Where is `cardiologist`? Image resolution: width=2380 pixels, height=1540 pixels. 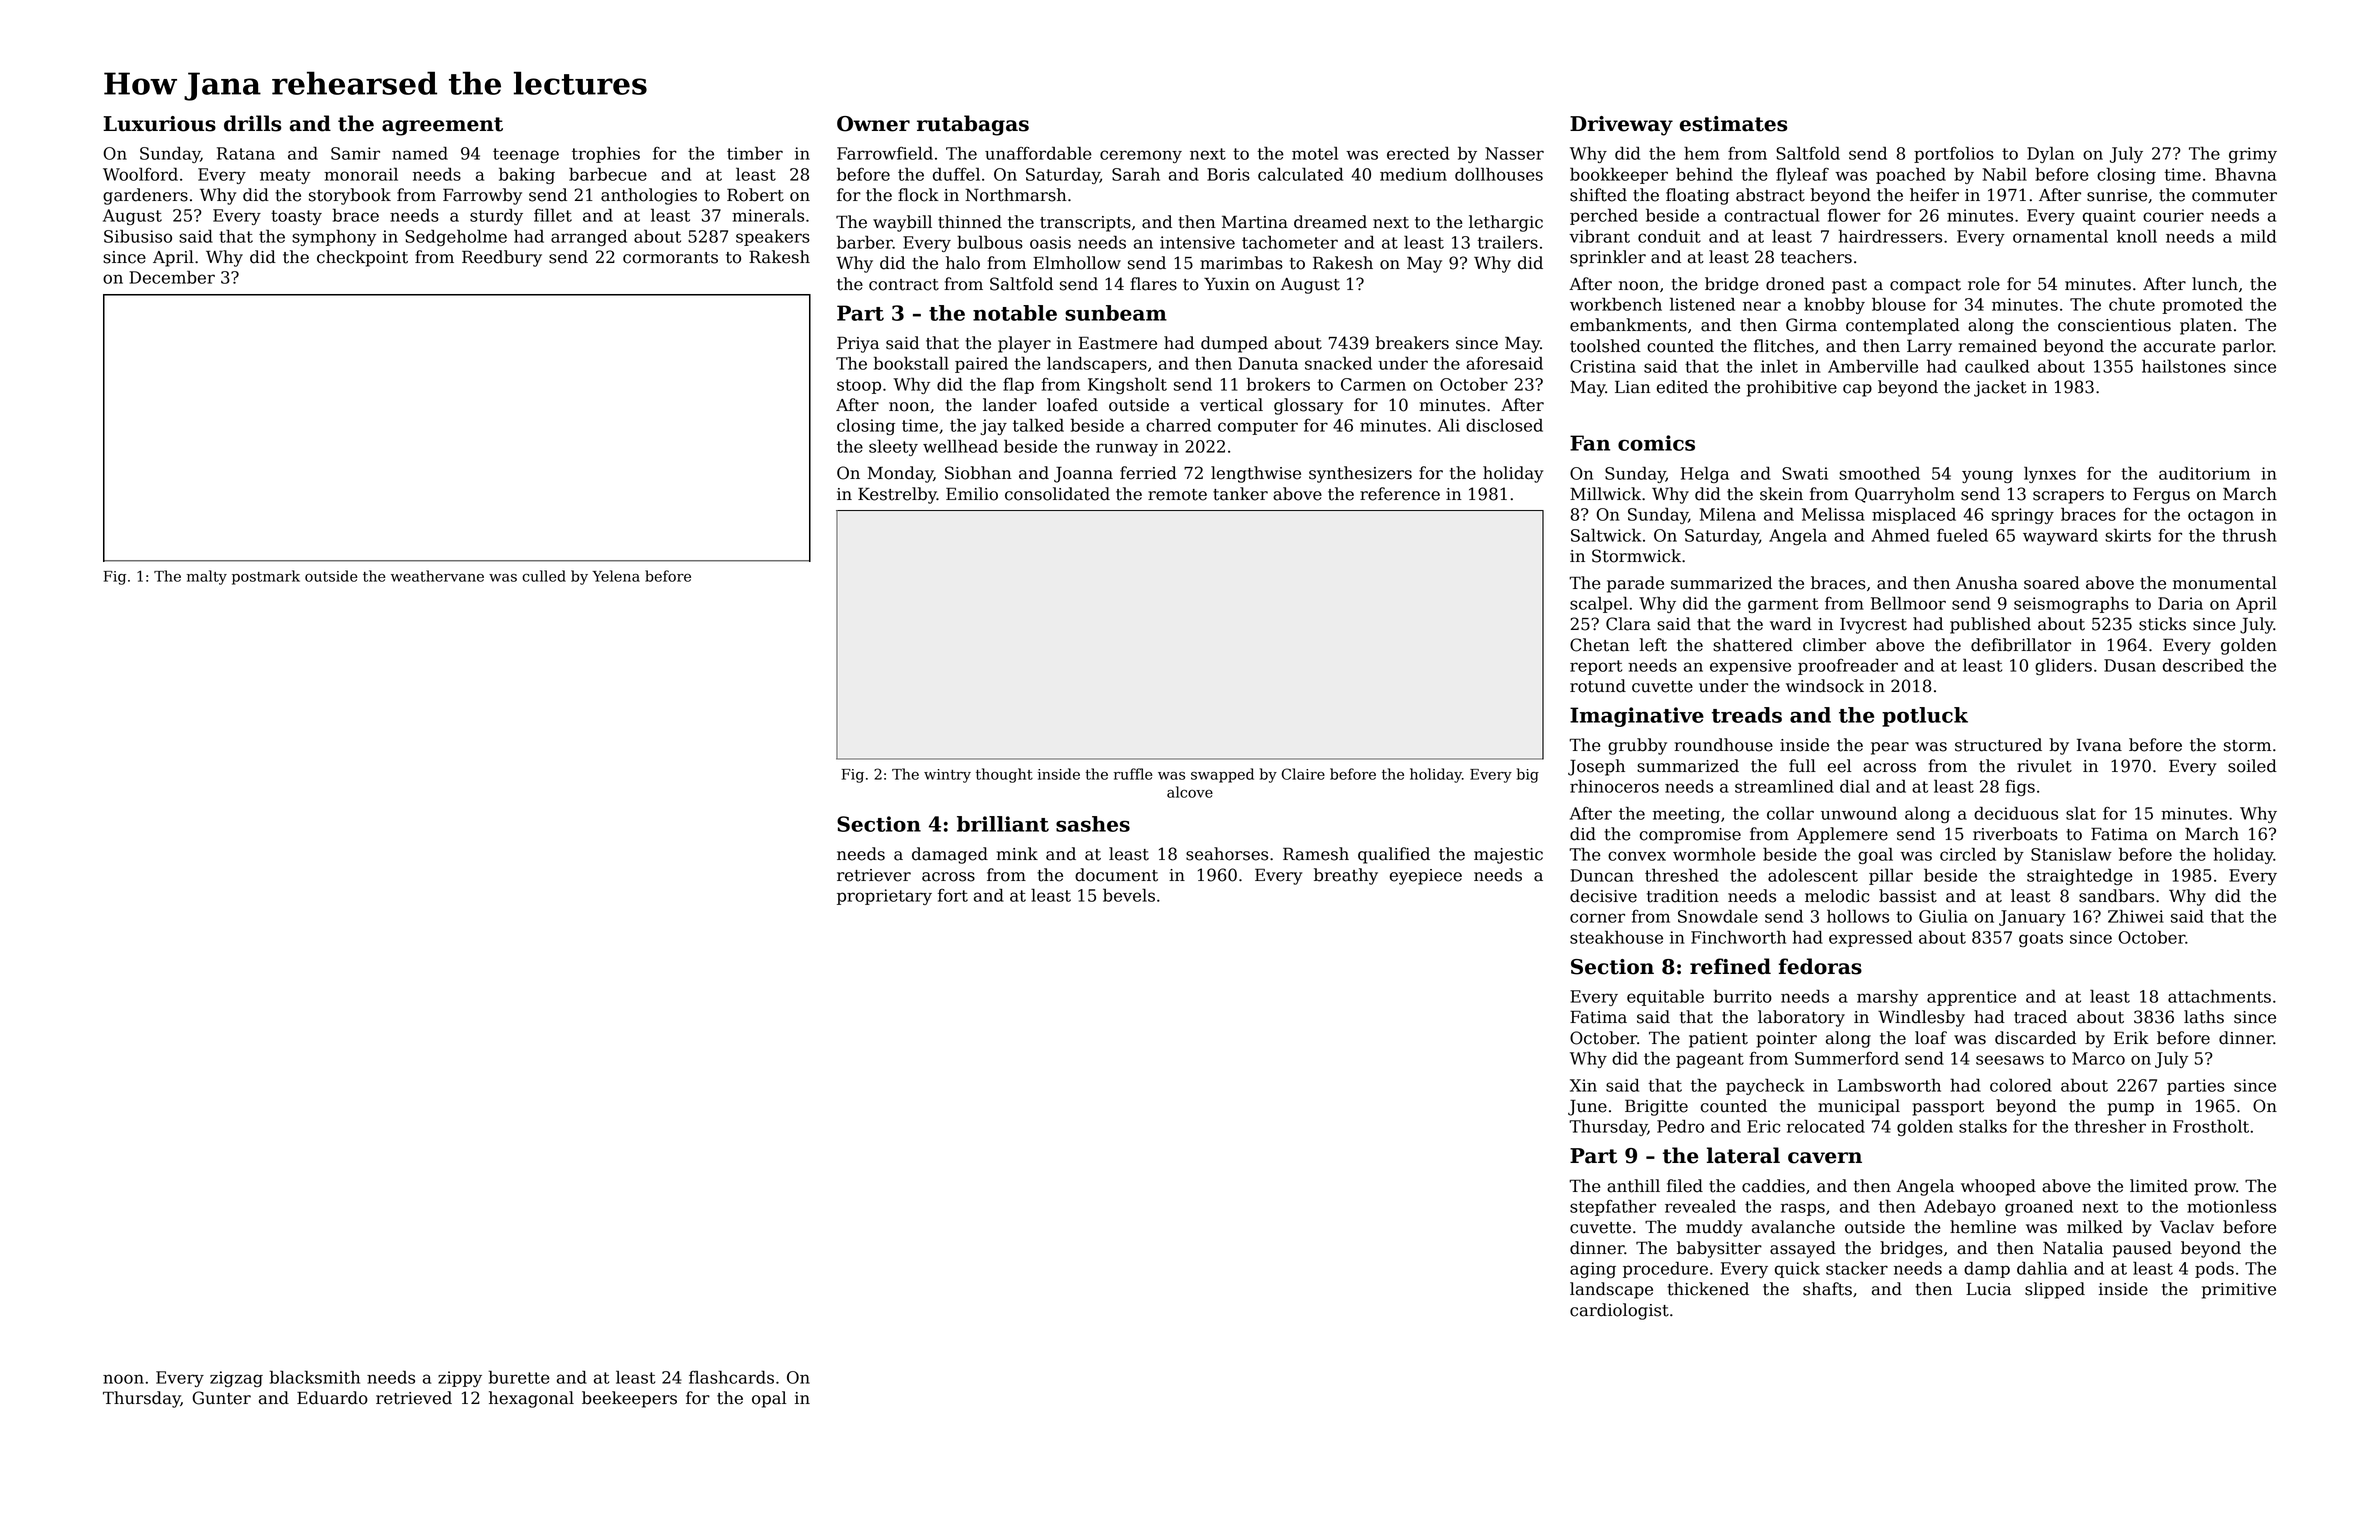
cardiologist is located at coordinates (1619, 1311).
